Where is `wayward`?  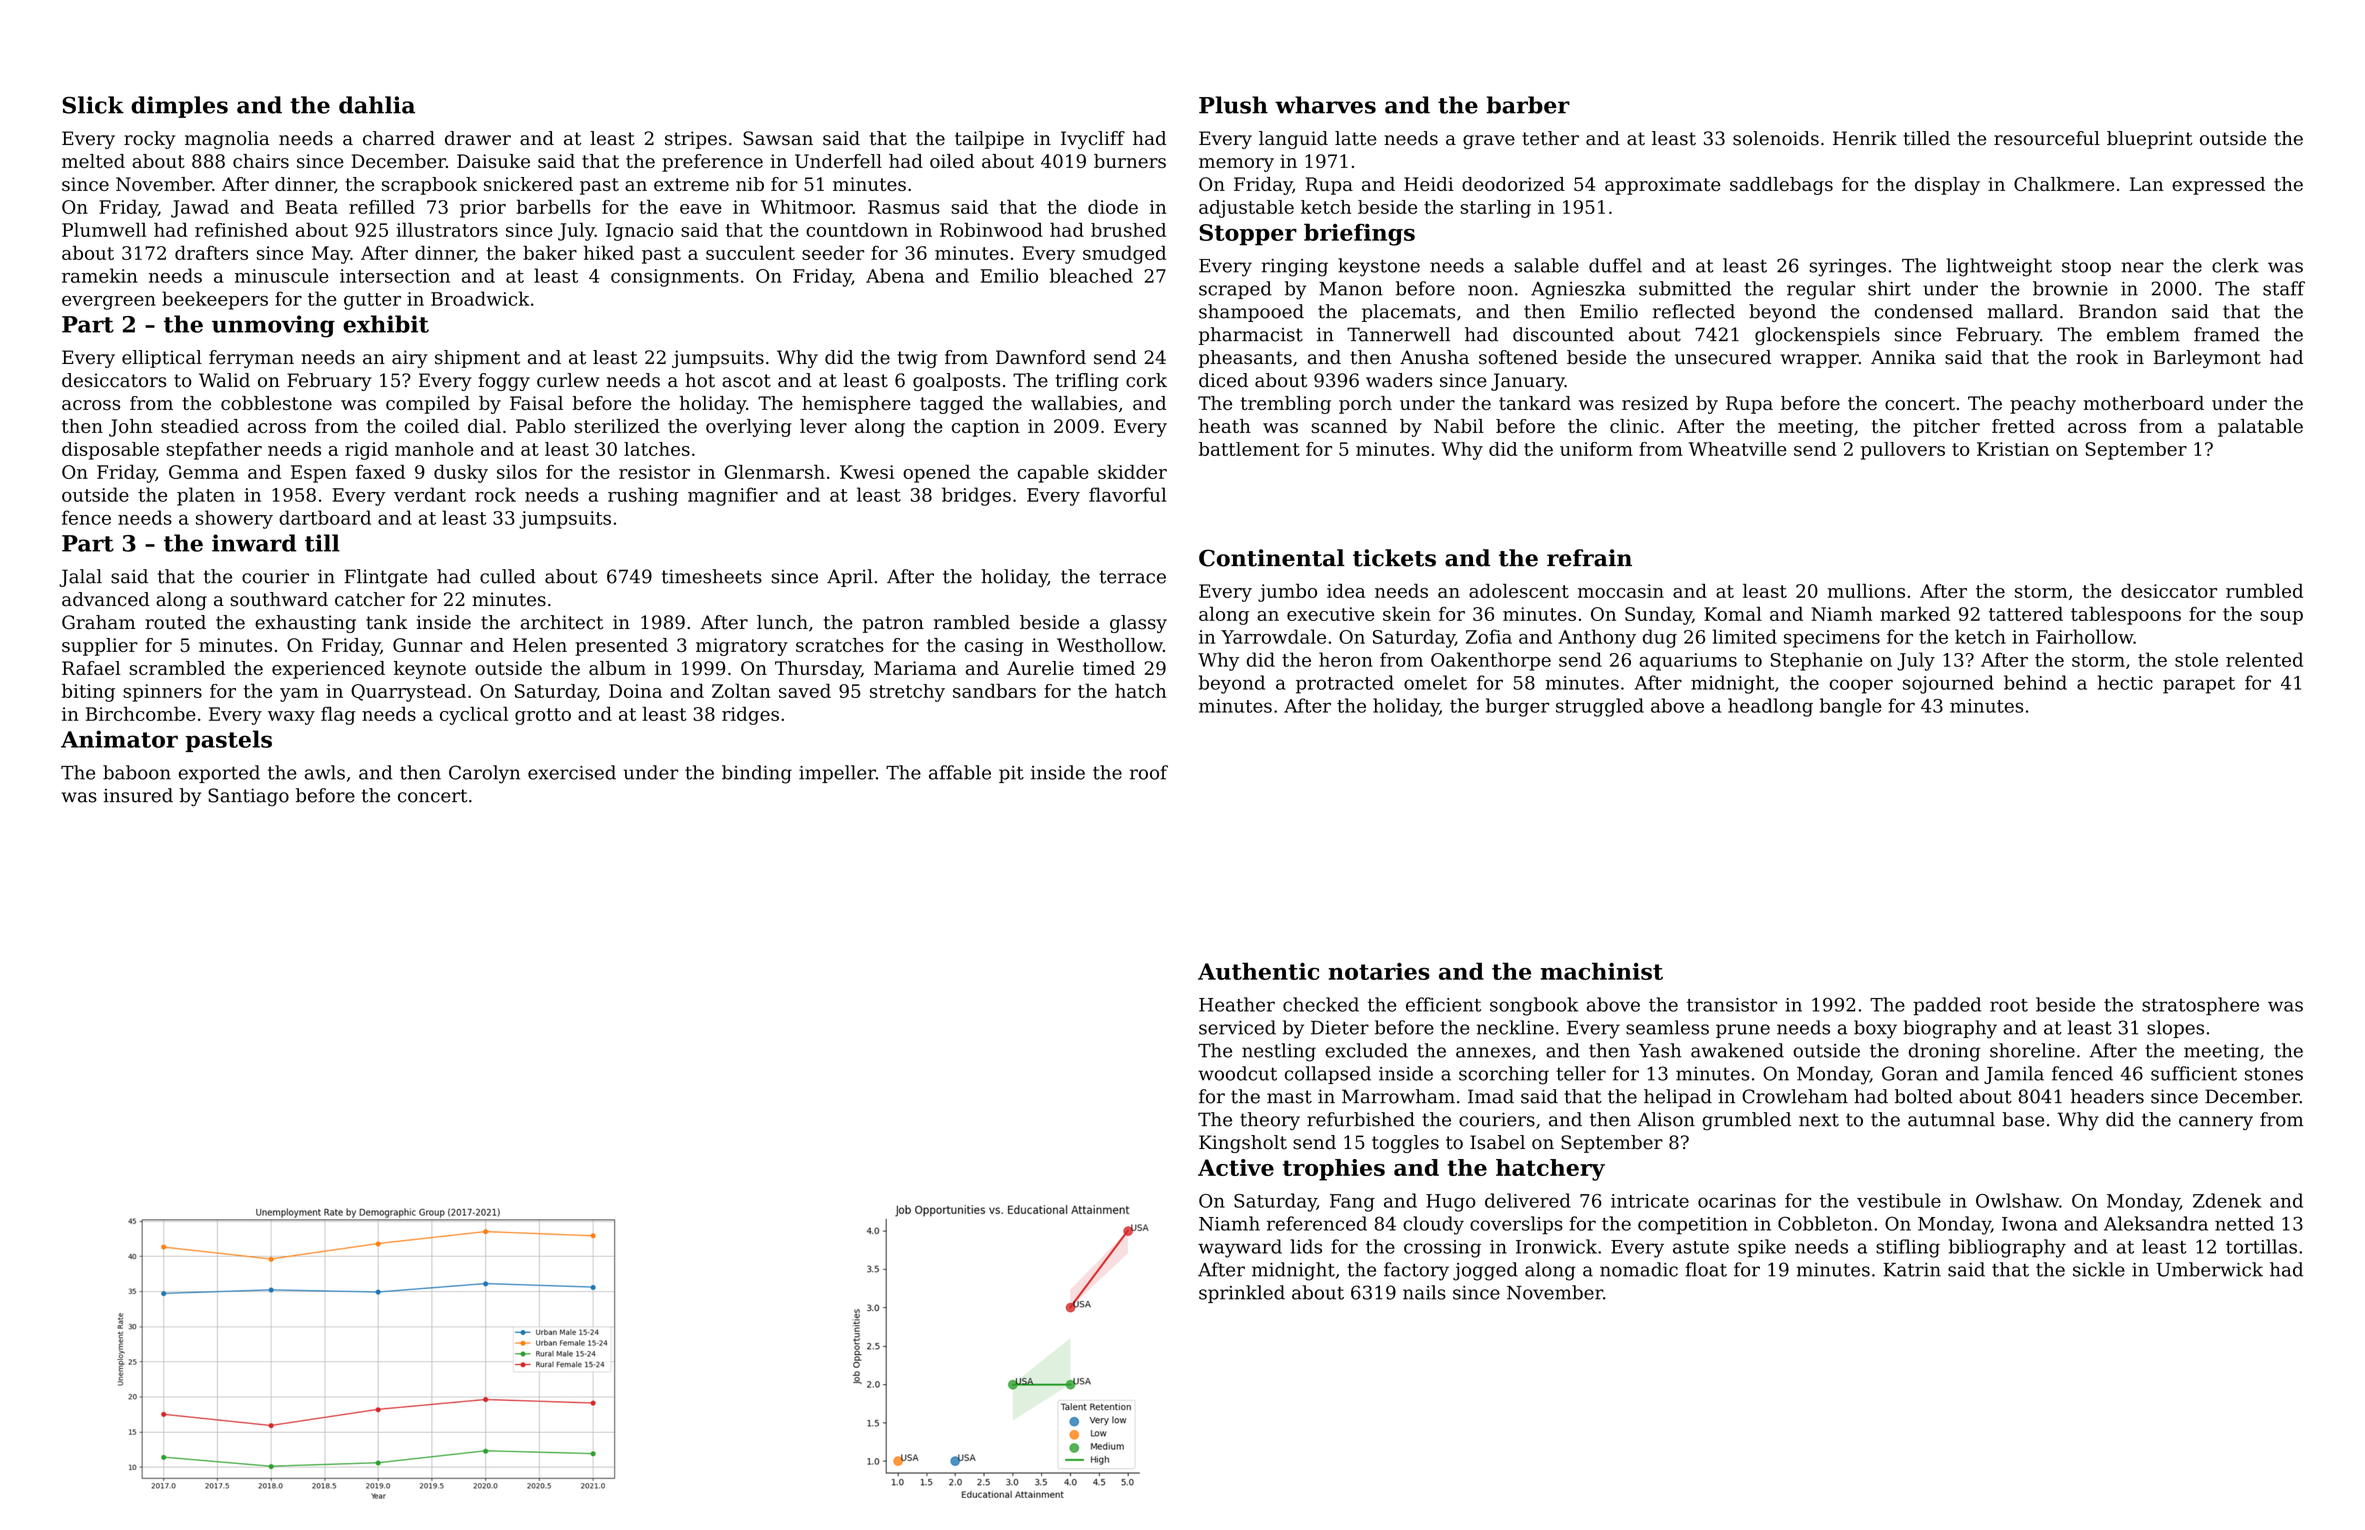
wayward is located at coordinates (1240, 1248).
